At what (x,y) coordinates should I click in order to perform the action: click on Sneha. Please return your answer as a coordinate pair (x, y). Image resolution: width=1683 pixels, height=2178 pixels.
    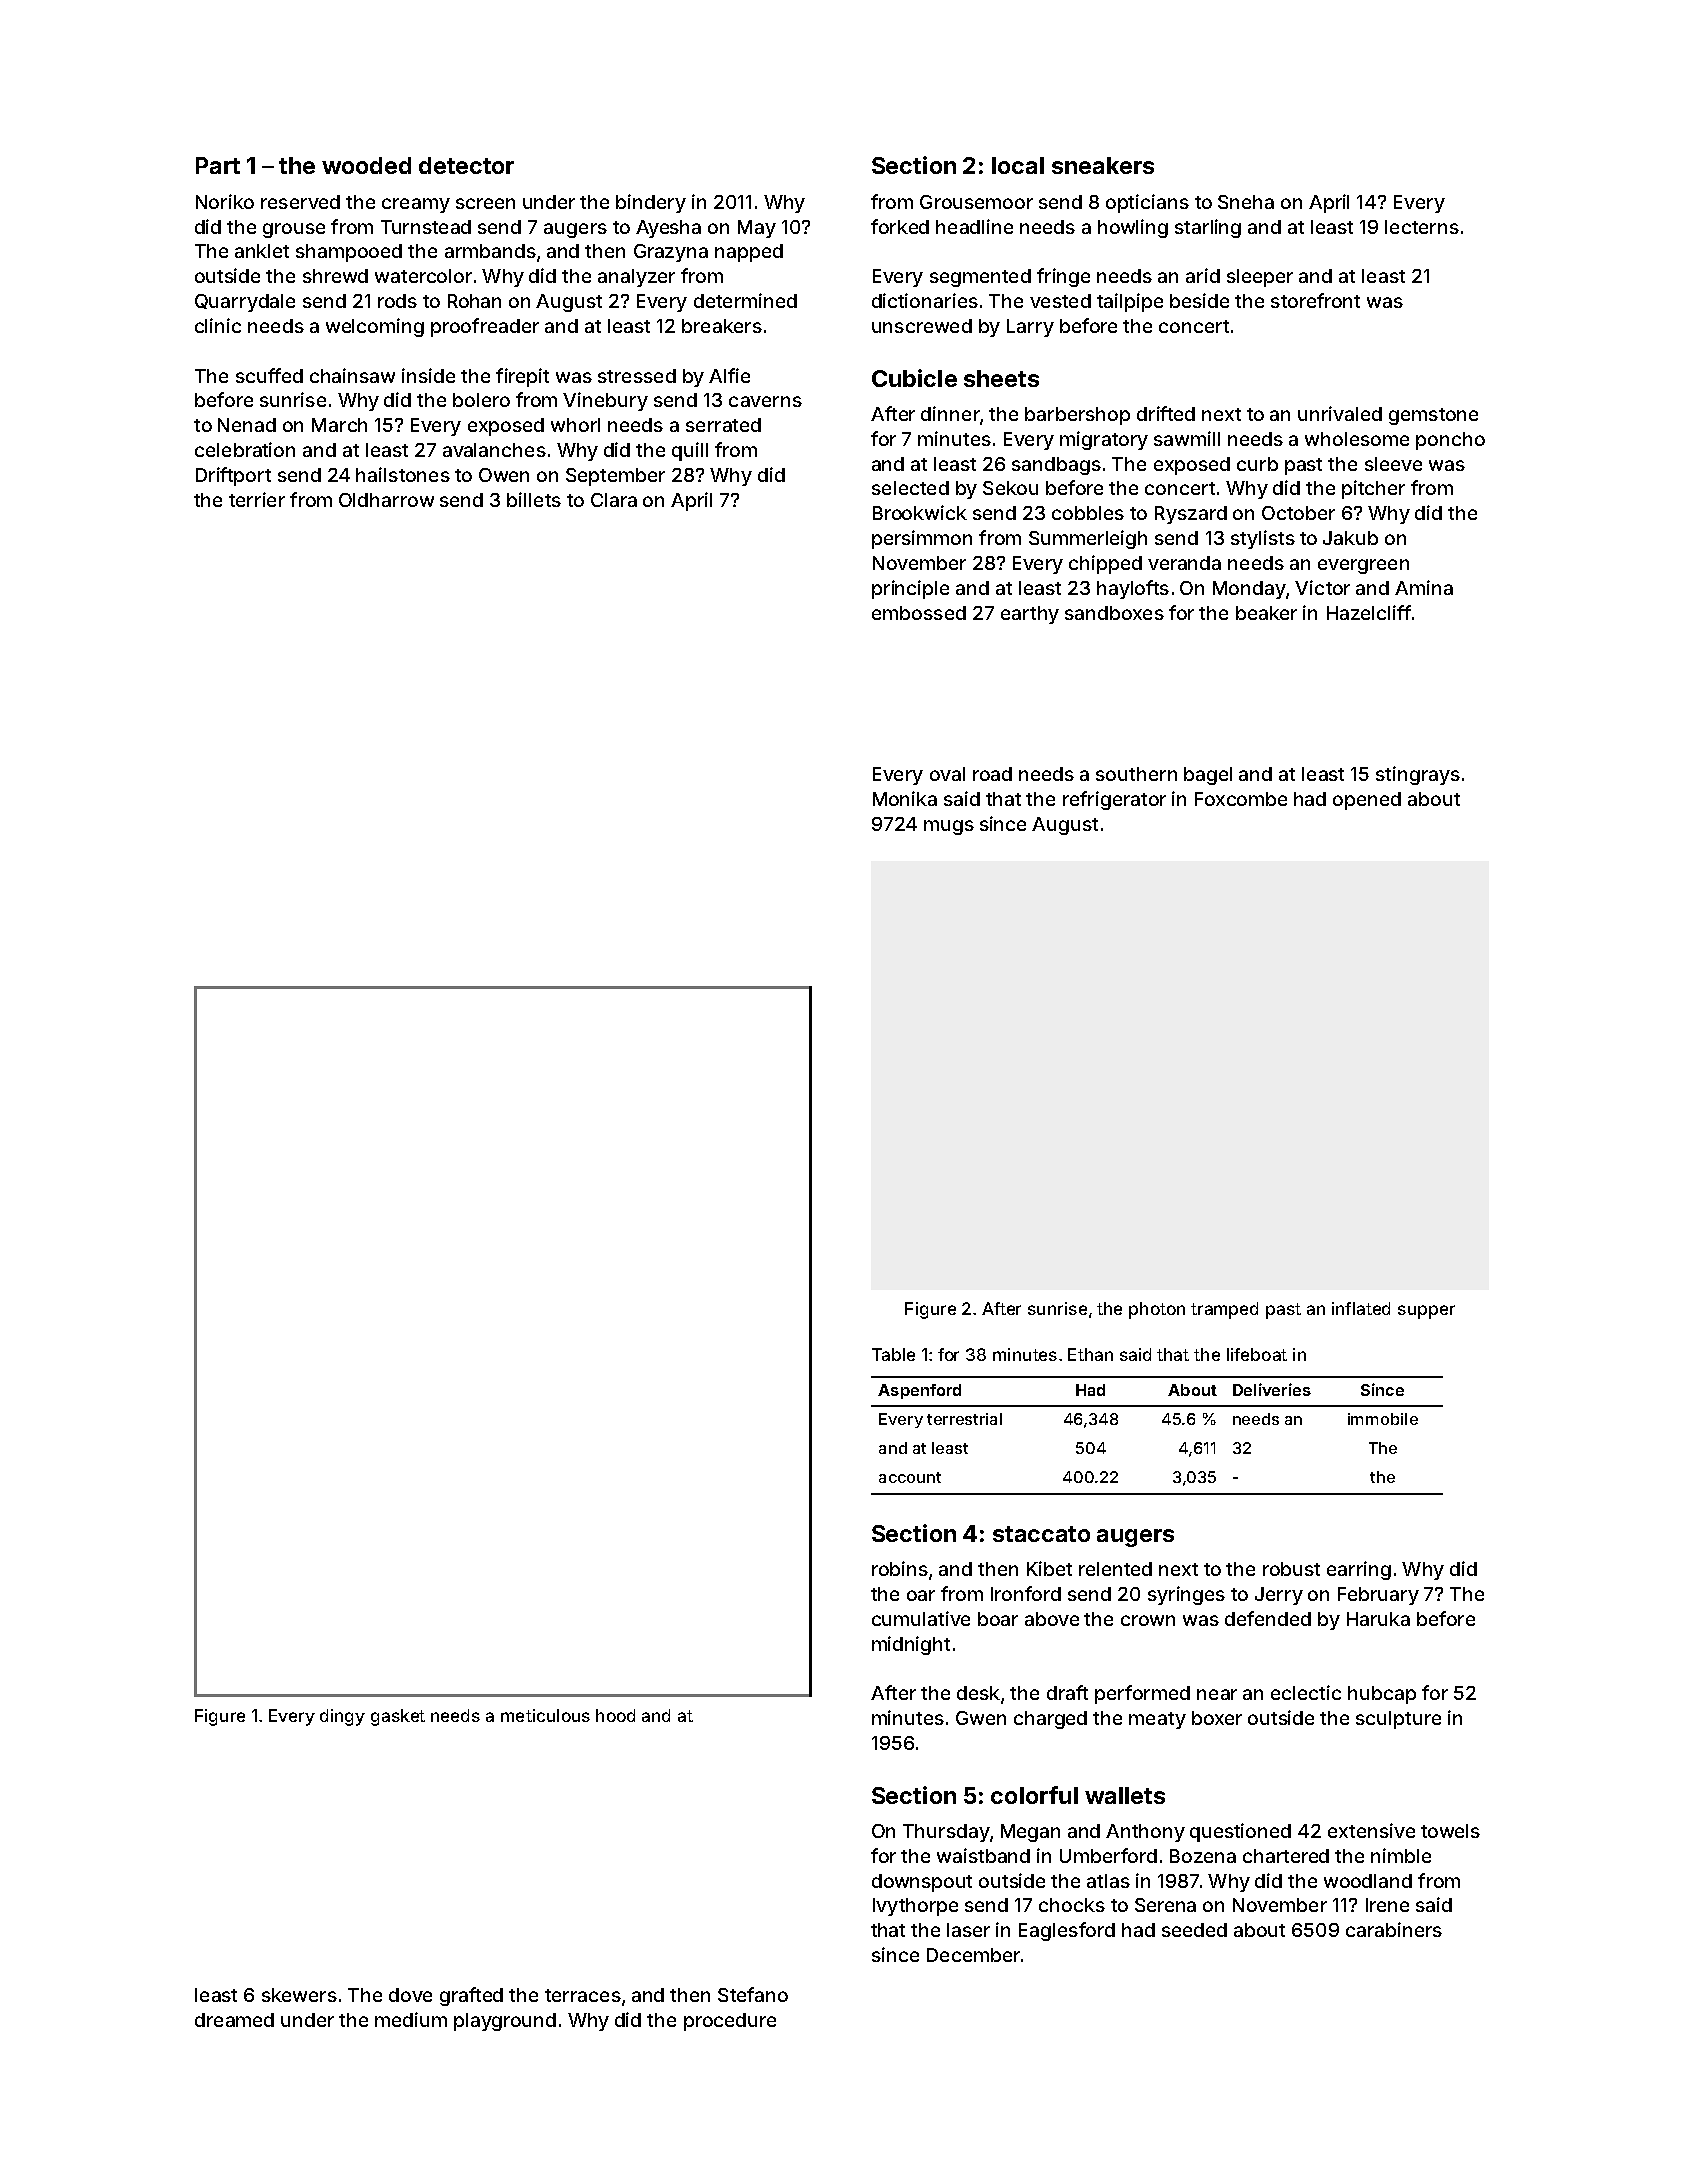
    Looking at the image, I should click on (1246, 202).
